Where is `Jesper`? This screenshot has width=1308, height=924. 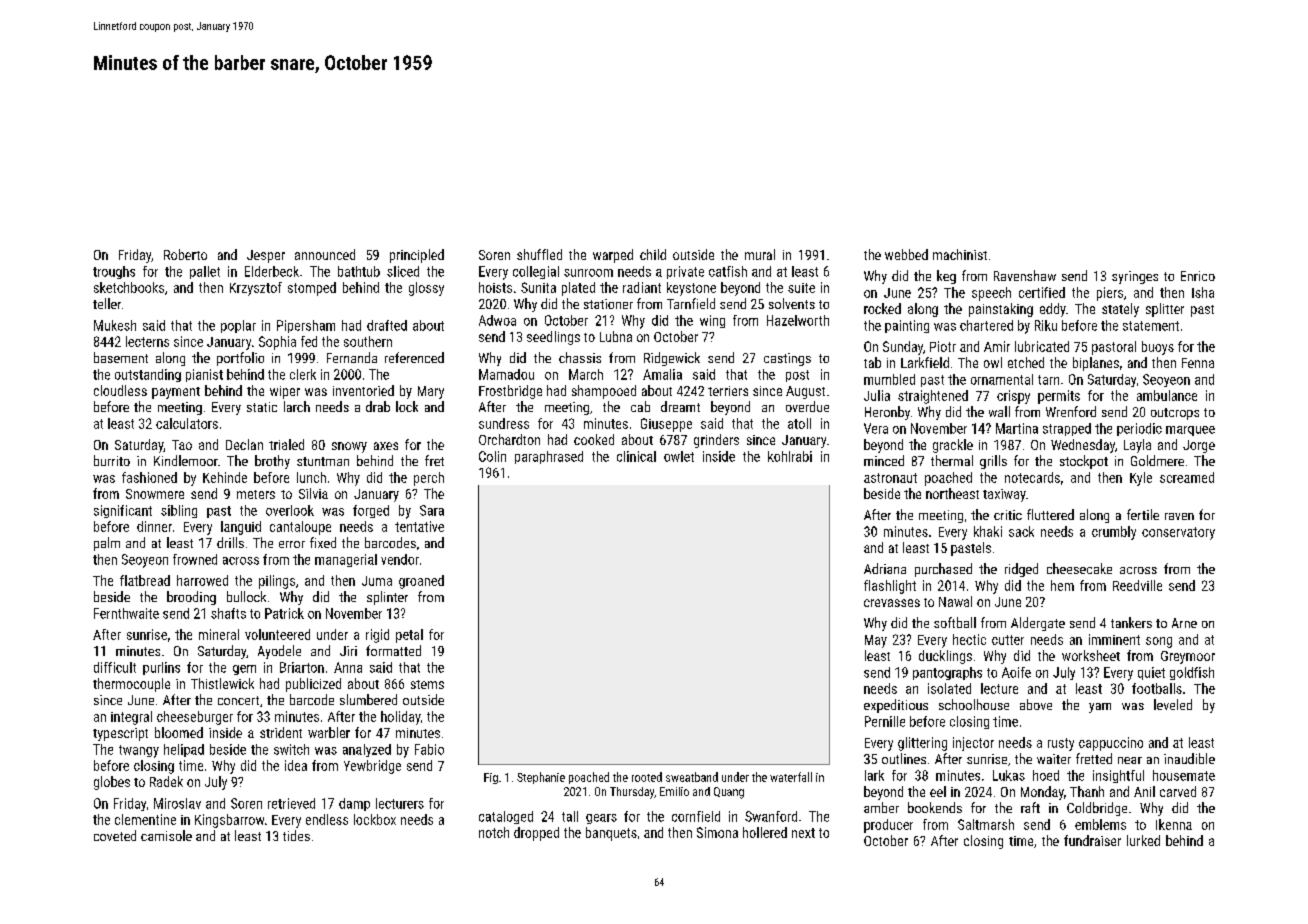
Jesper is located at coordinates (266, 256).
